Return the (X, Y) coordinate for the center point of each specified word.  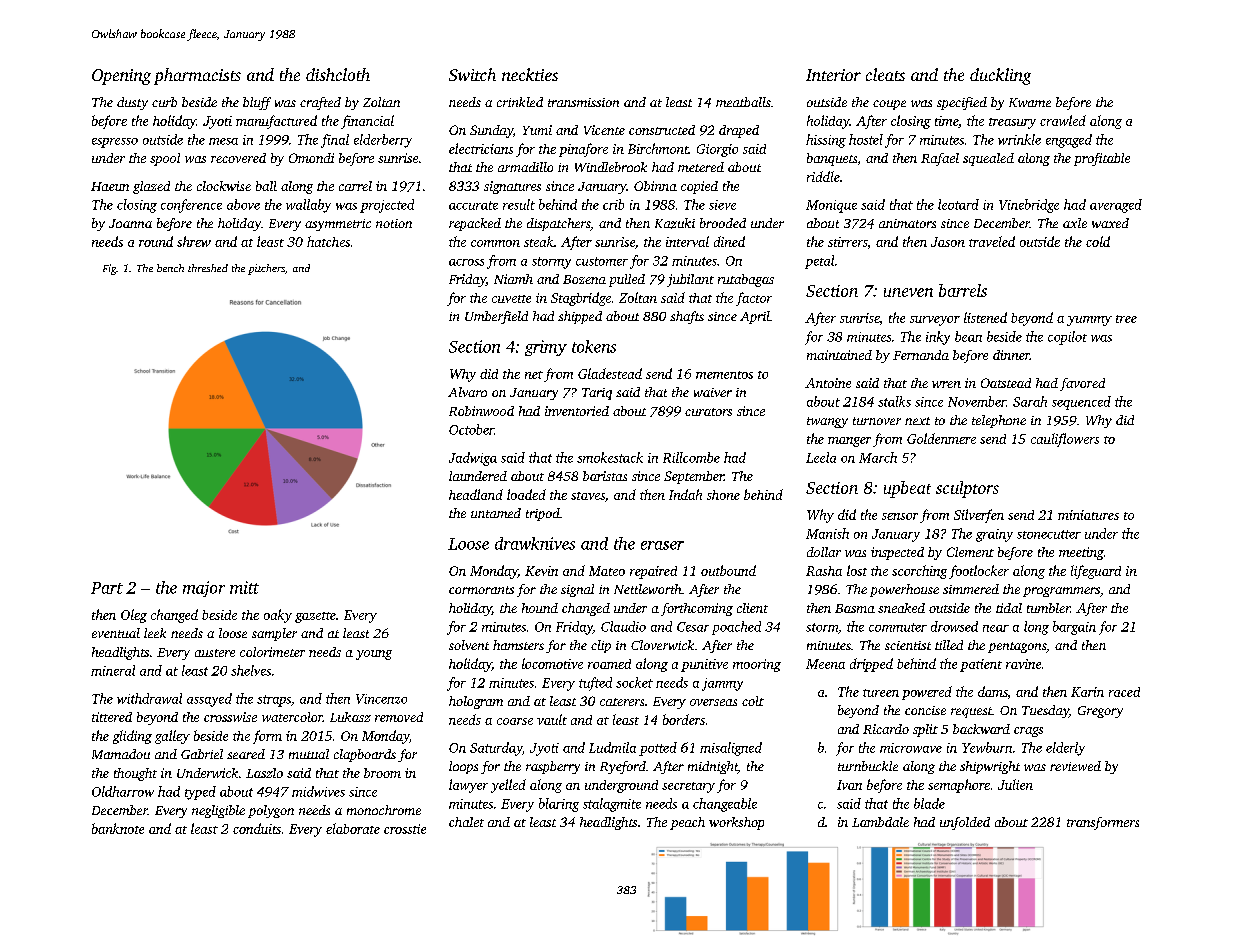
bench (170, 268)
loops (463, 767)
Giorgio (717, 150)
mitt (244, 587)
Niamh (513, 279)
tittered (112, 717)
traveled (992, 241)
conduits (257, 828)
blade (929, 803)
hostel (866, 139)
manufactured (276, 122)
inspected (897, 553)
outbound (728, 570)
